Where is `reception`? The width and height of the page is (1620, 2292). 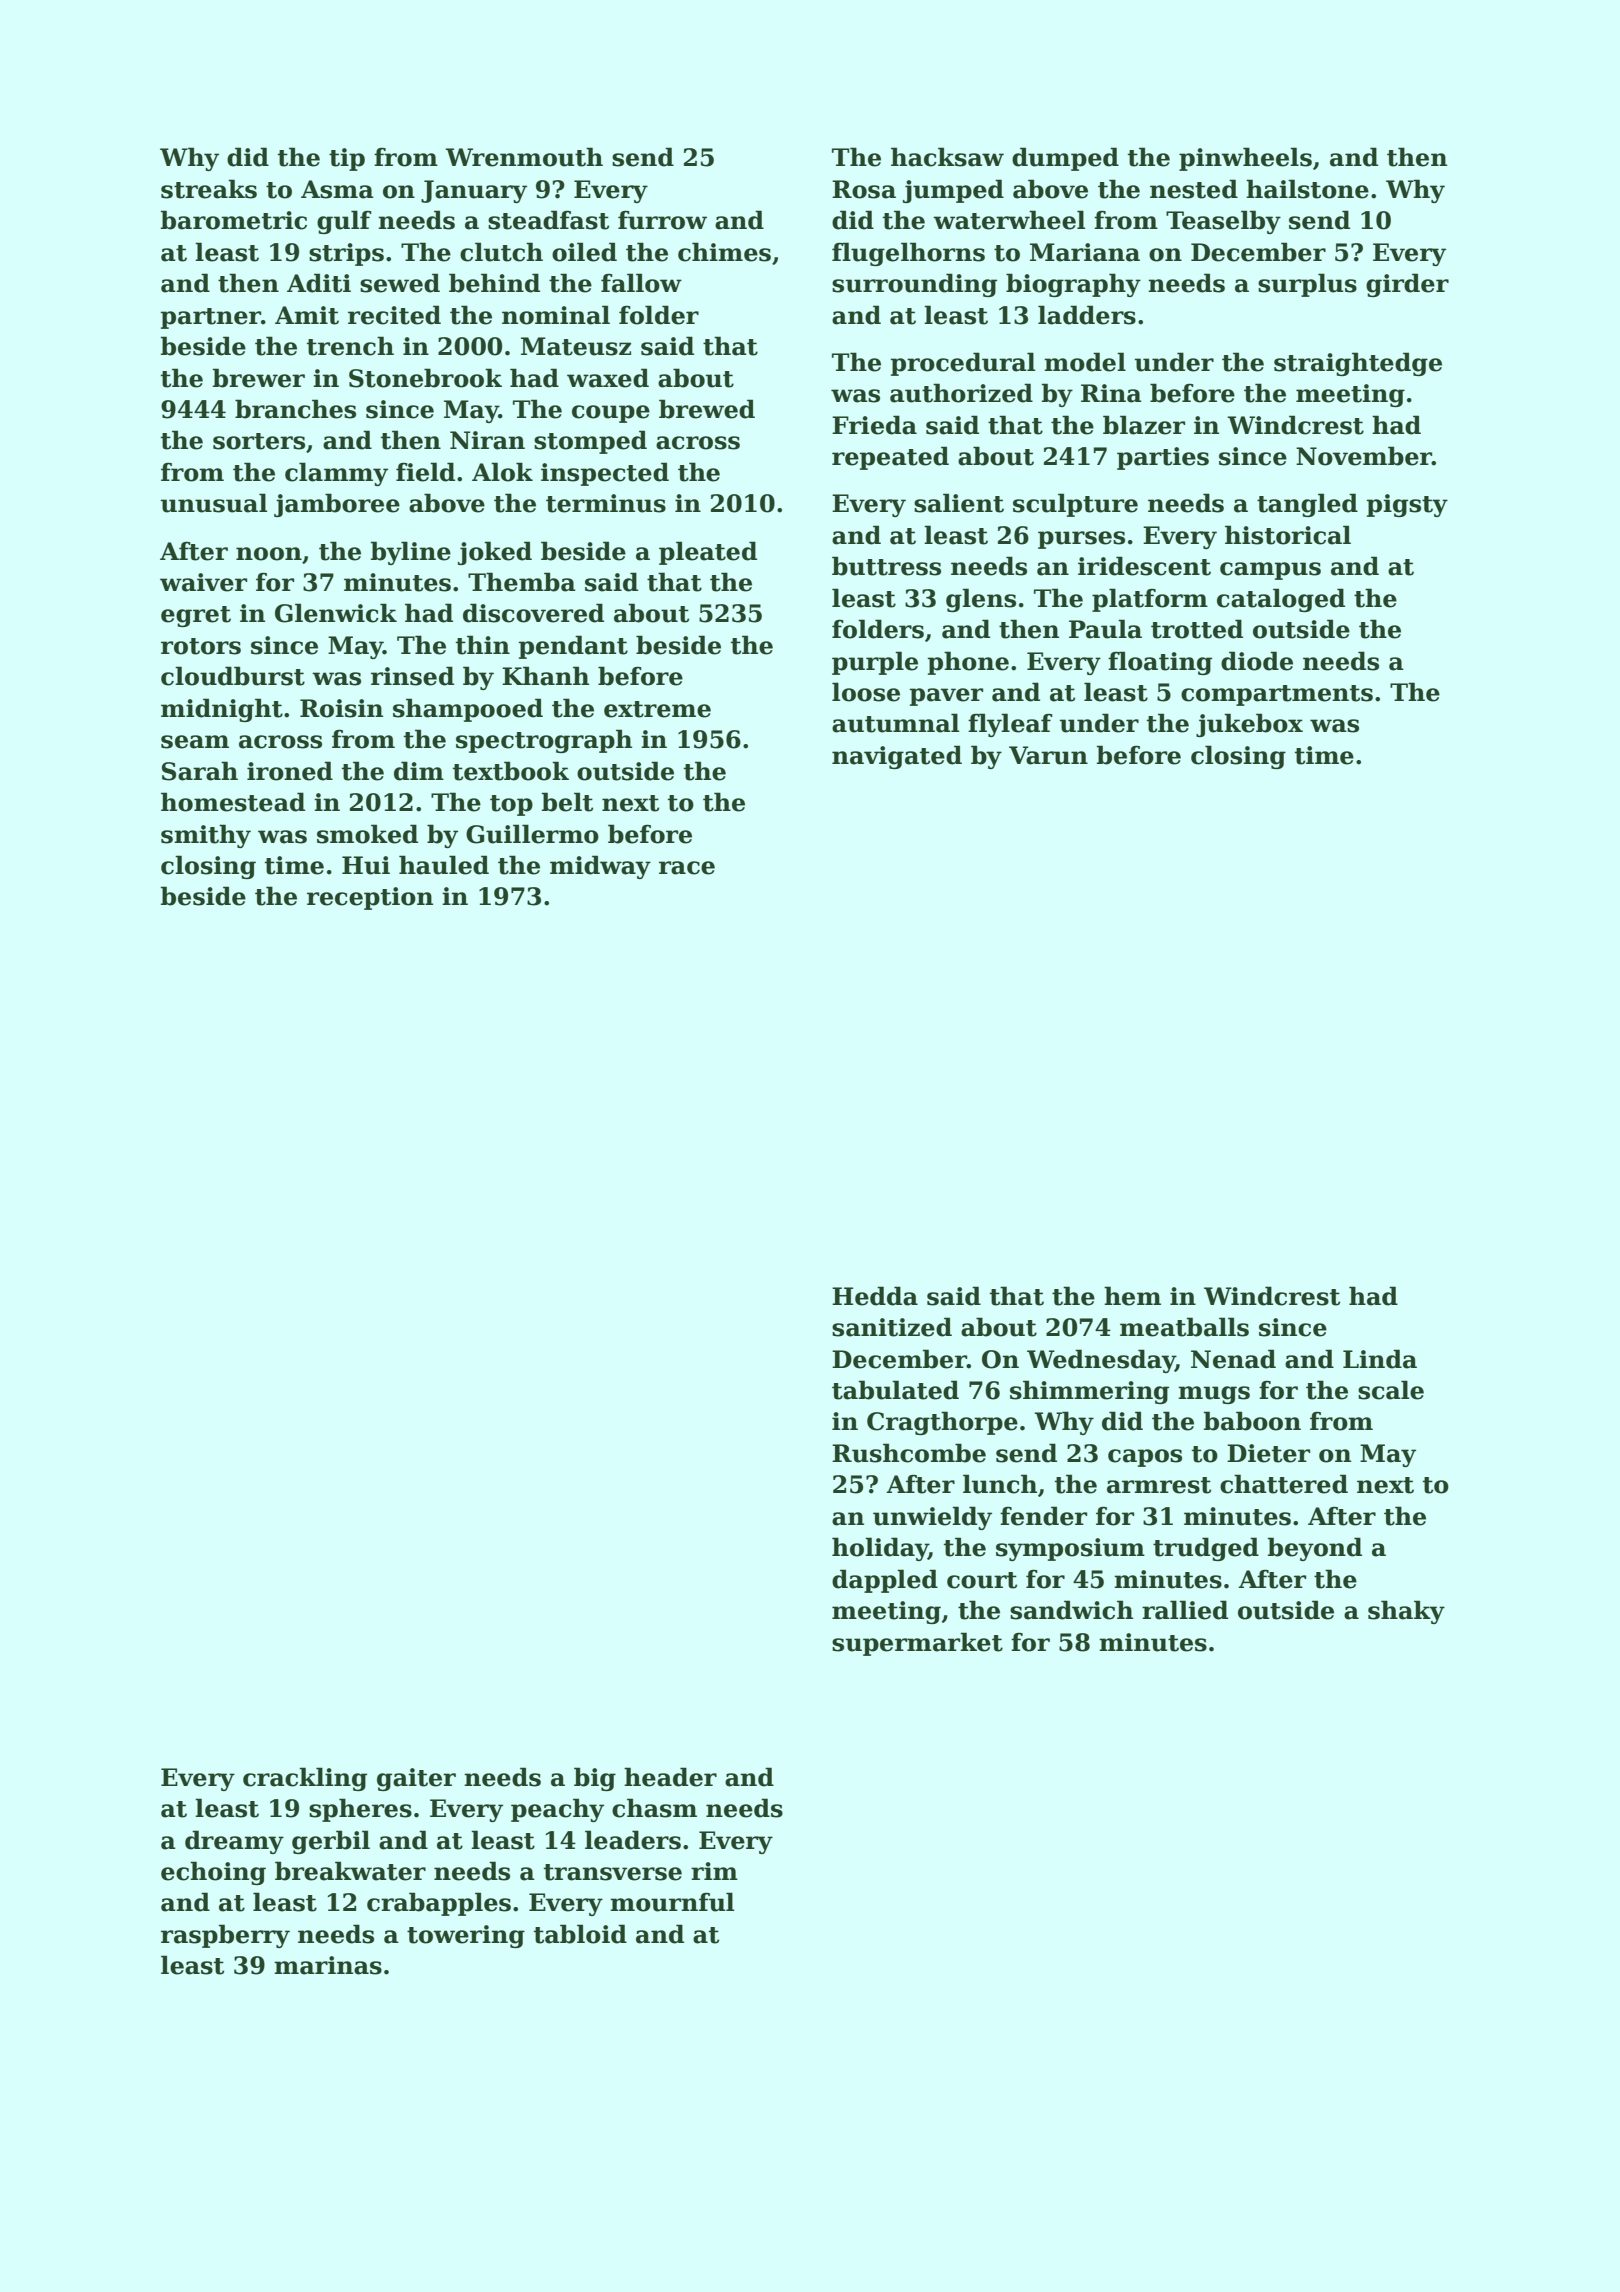 reception is located at coordinates (370, 898).
